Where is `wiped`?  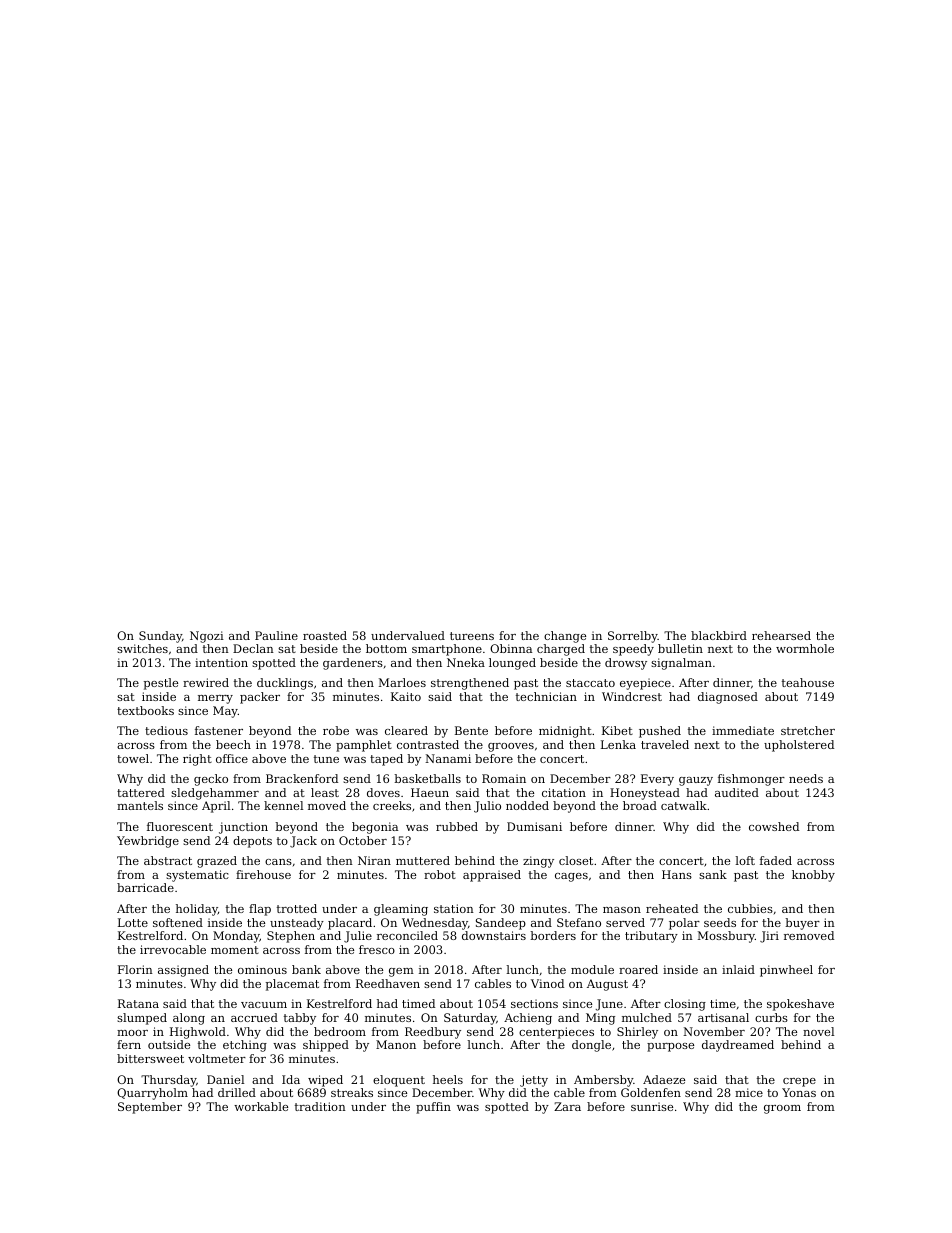 wiped is located at coordinates (325, 1081).
